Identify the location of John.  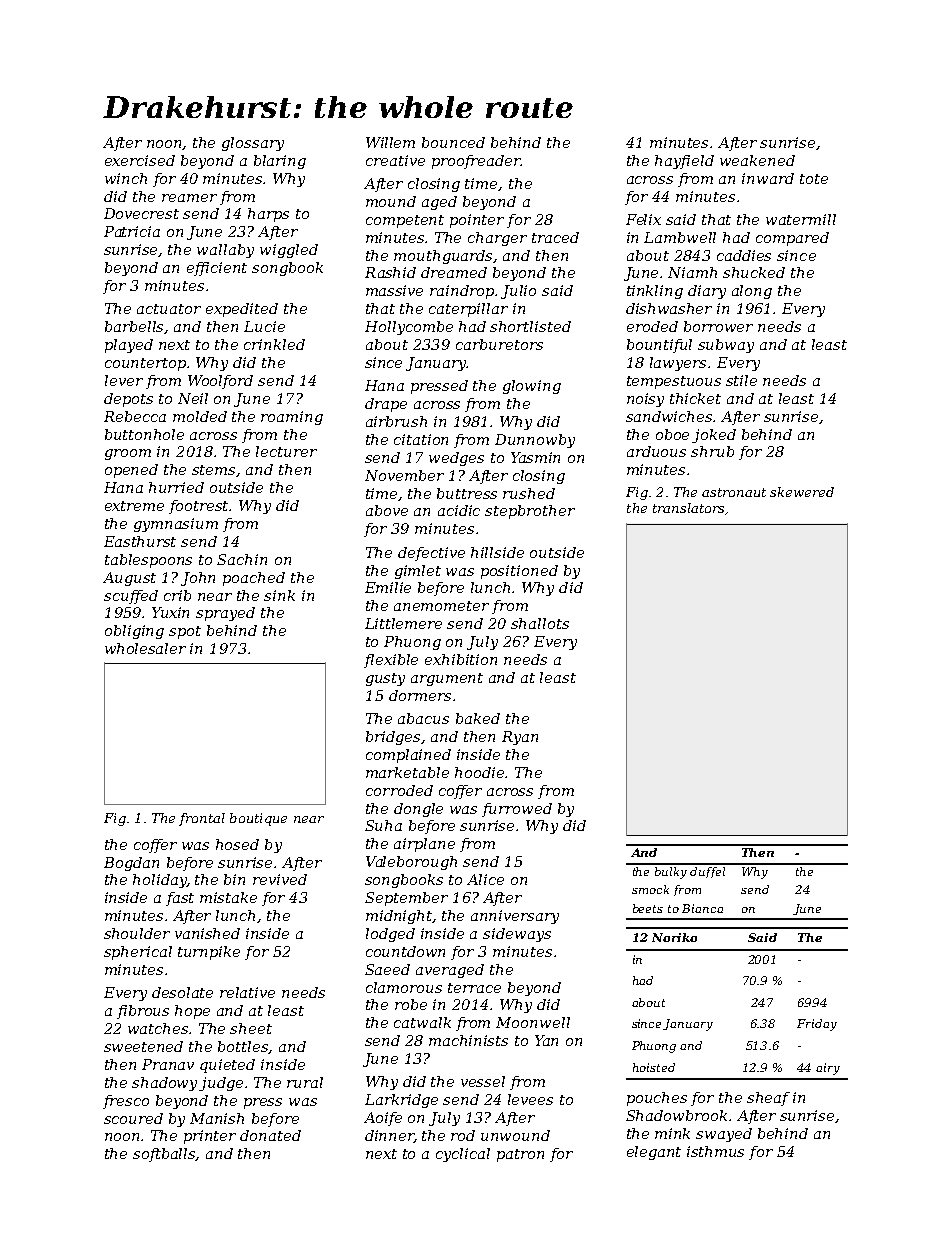
(198, 579).
